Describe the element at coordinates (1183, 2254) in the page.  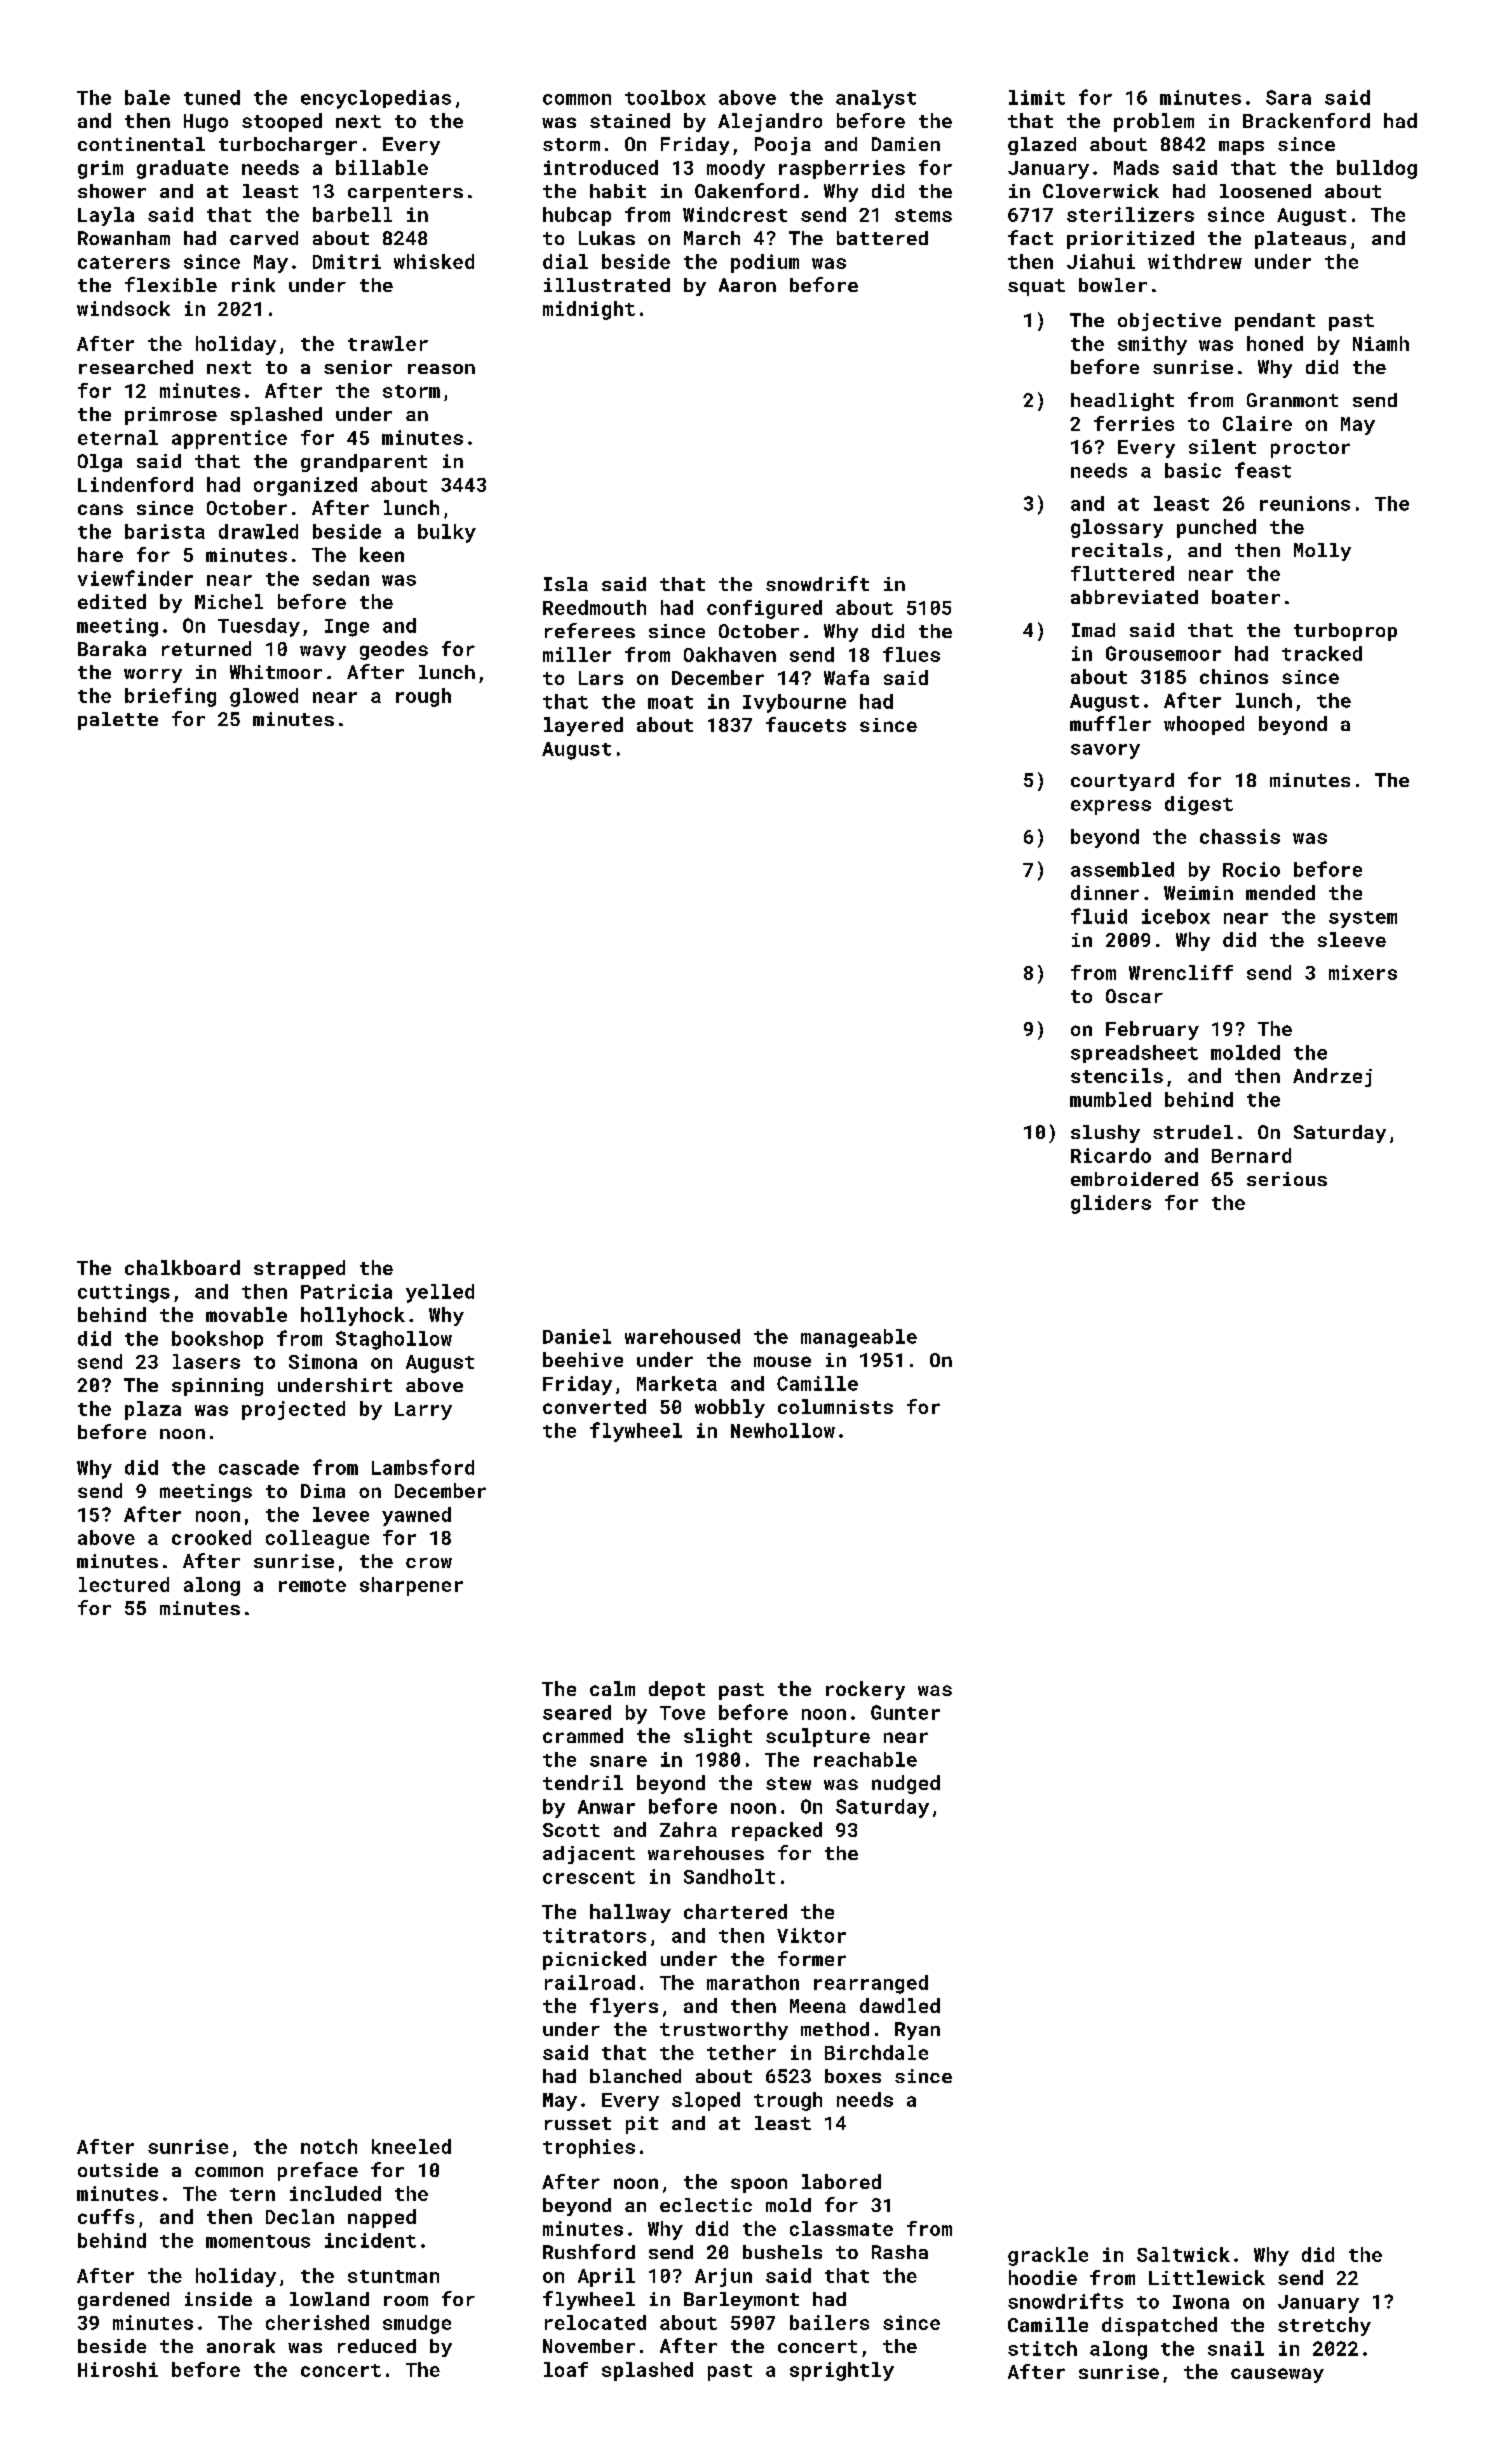
I see `Saltwick` at that location.
